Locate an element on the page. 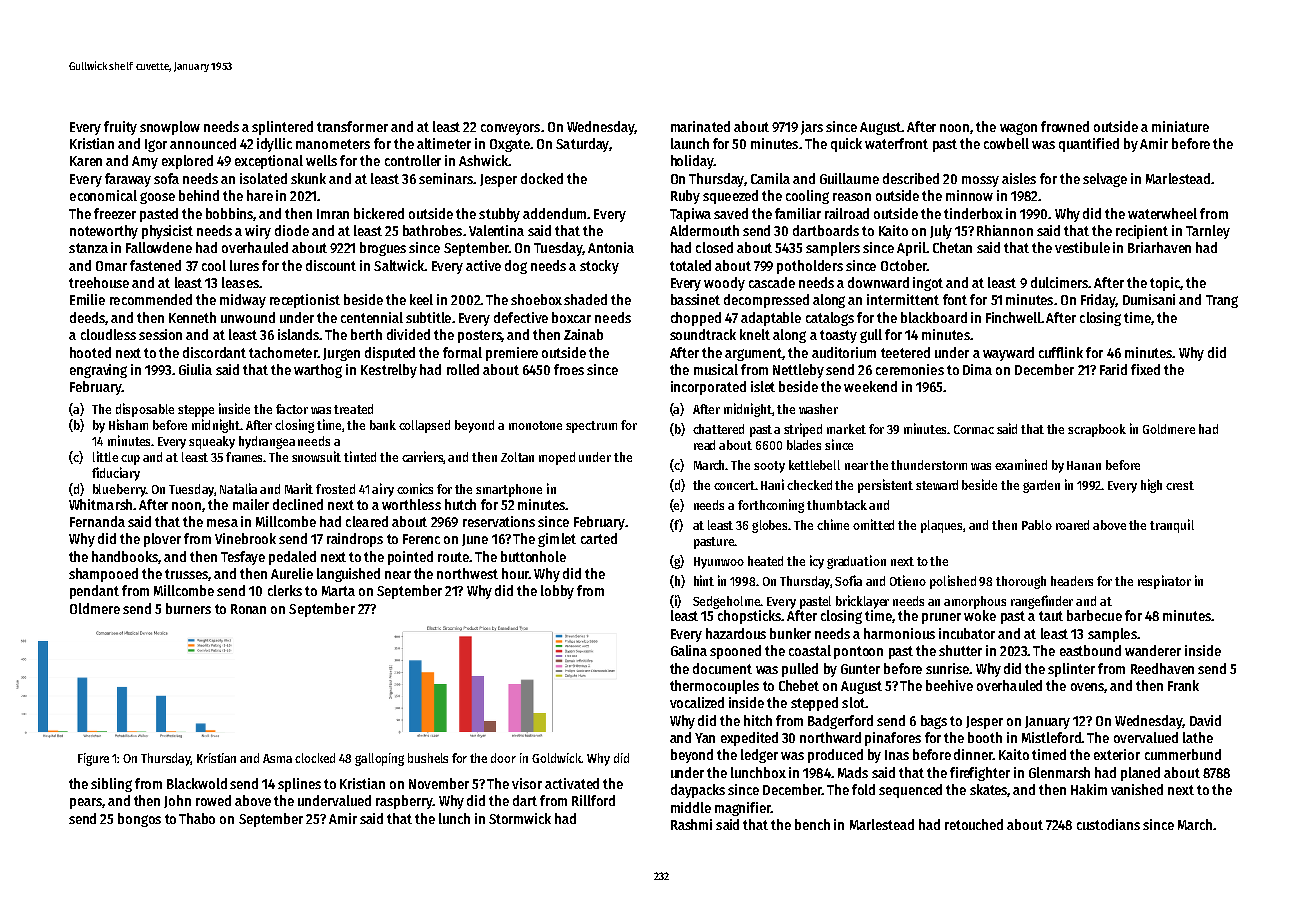  marinated is located at coordinates (700, 126).
